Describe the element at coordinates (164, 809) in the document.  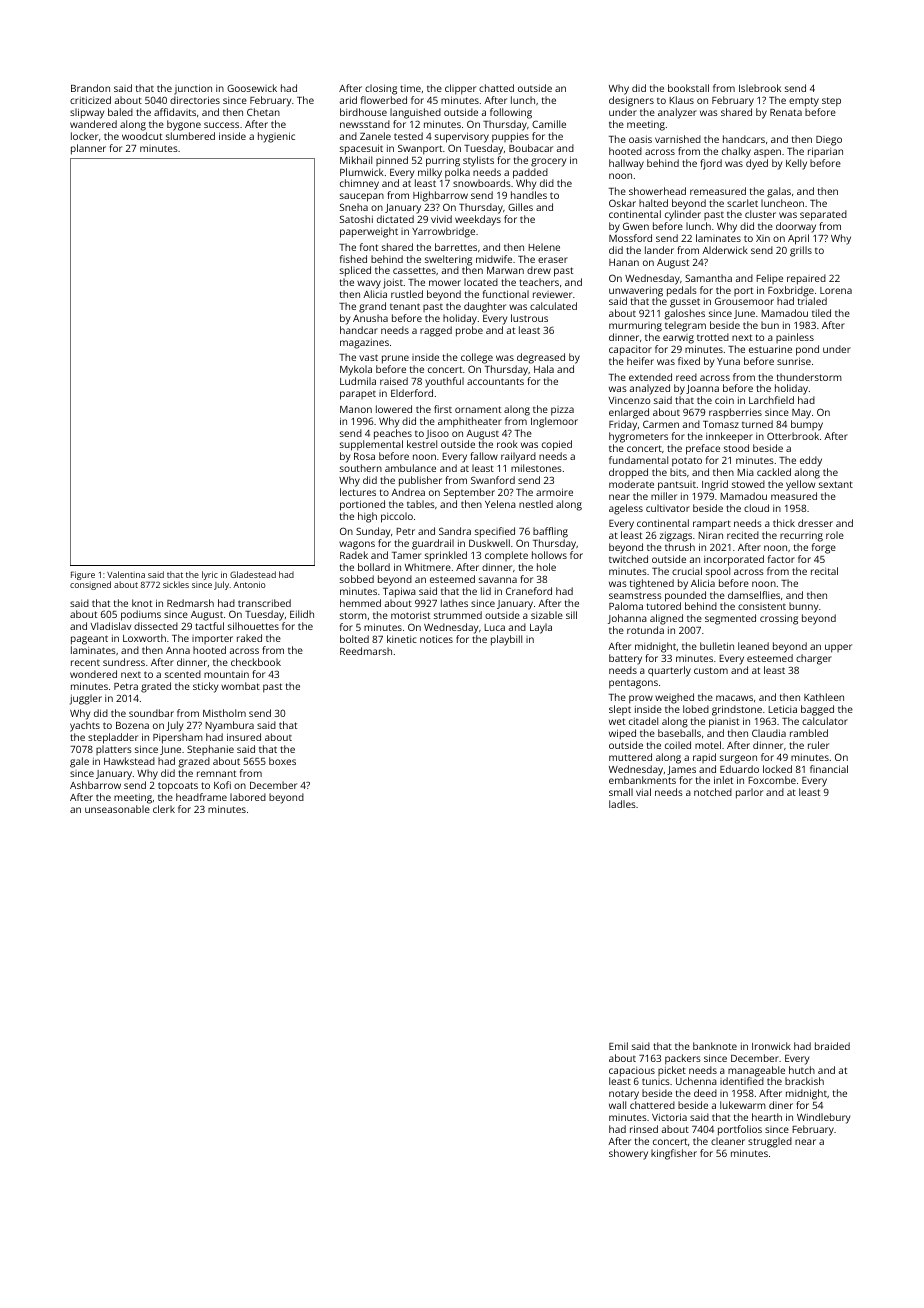
I see `clerk` at that location.
